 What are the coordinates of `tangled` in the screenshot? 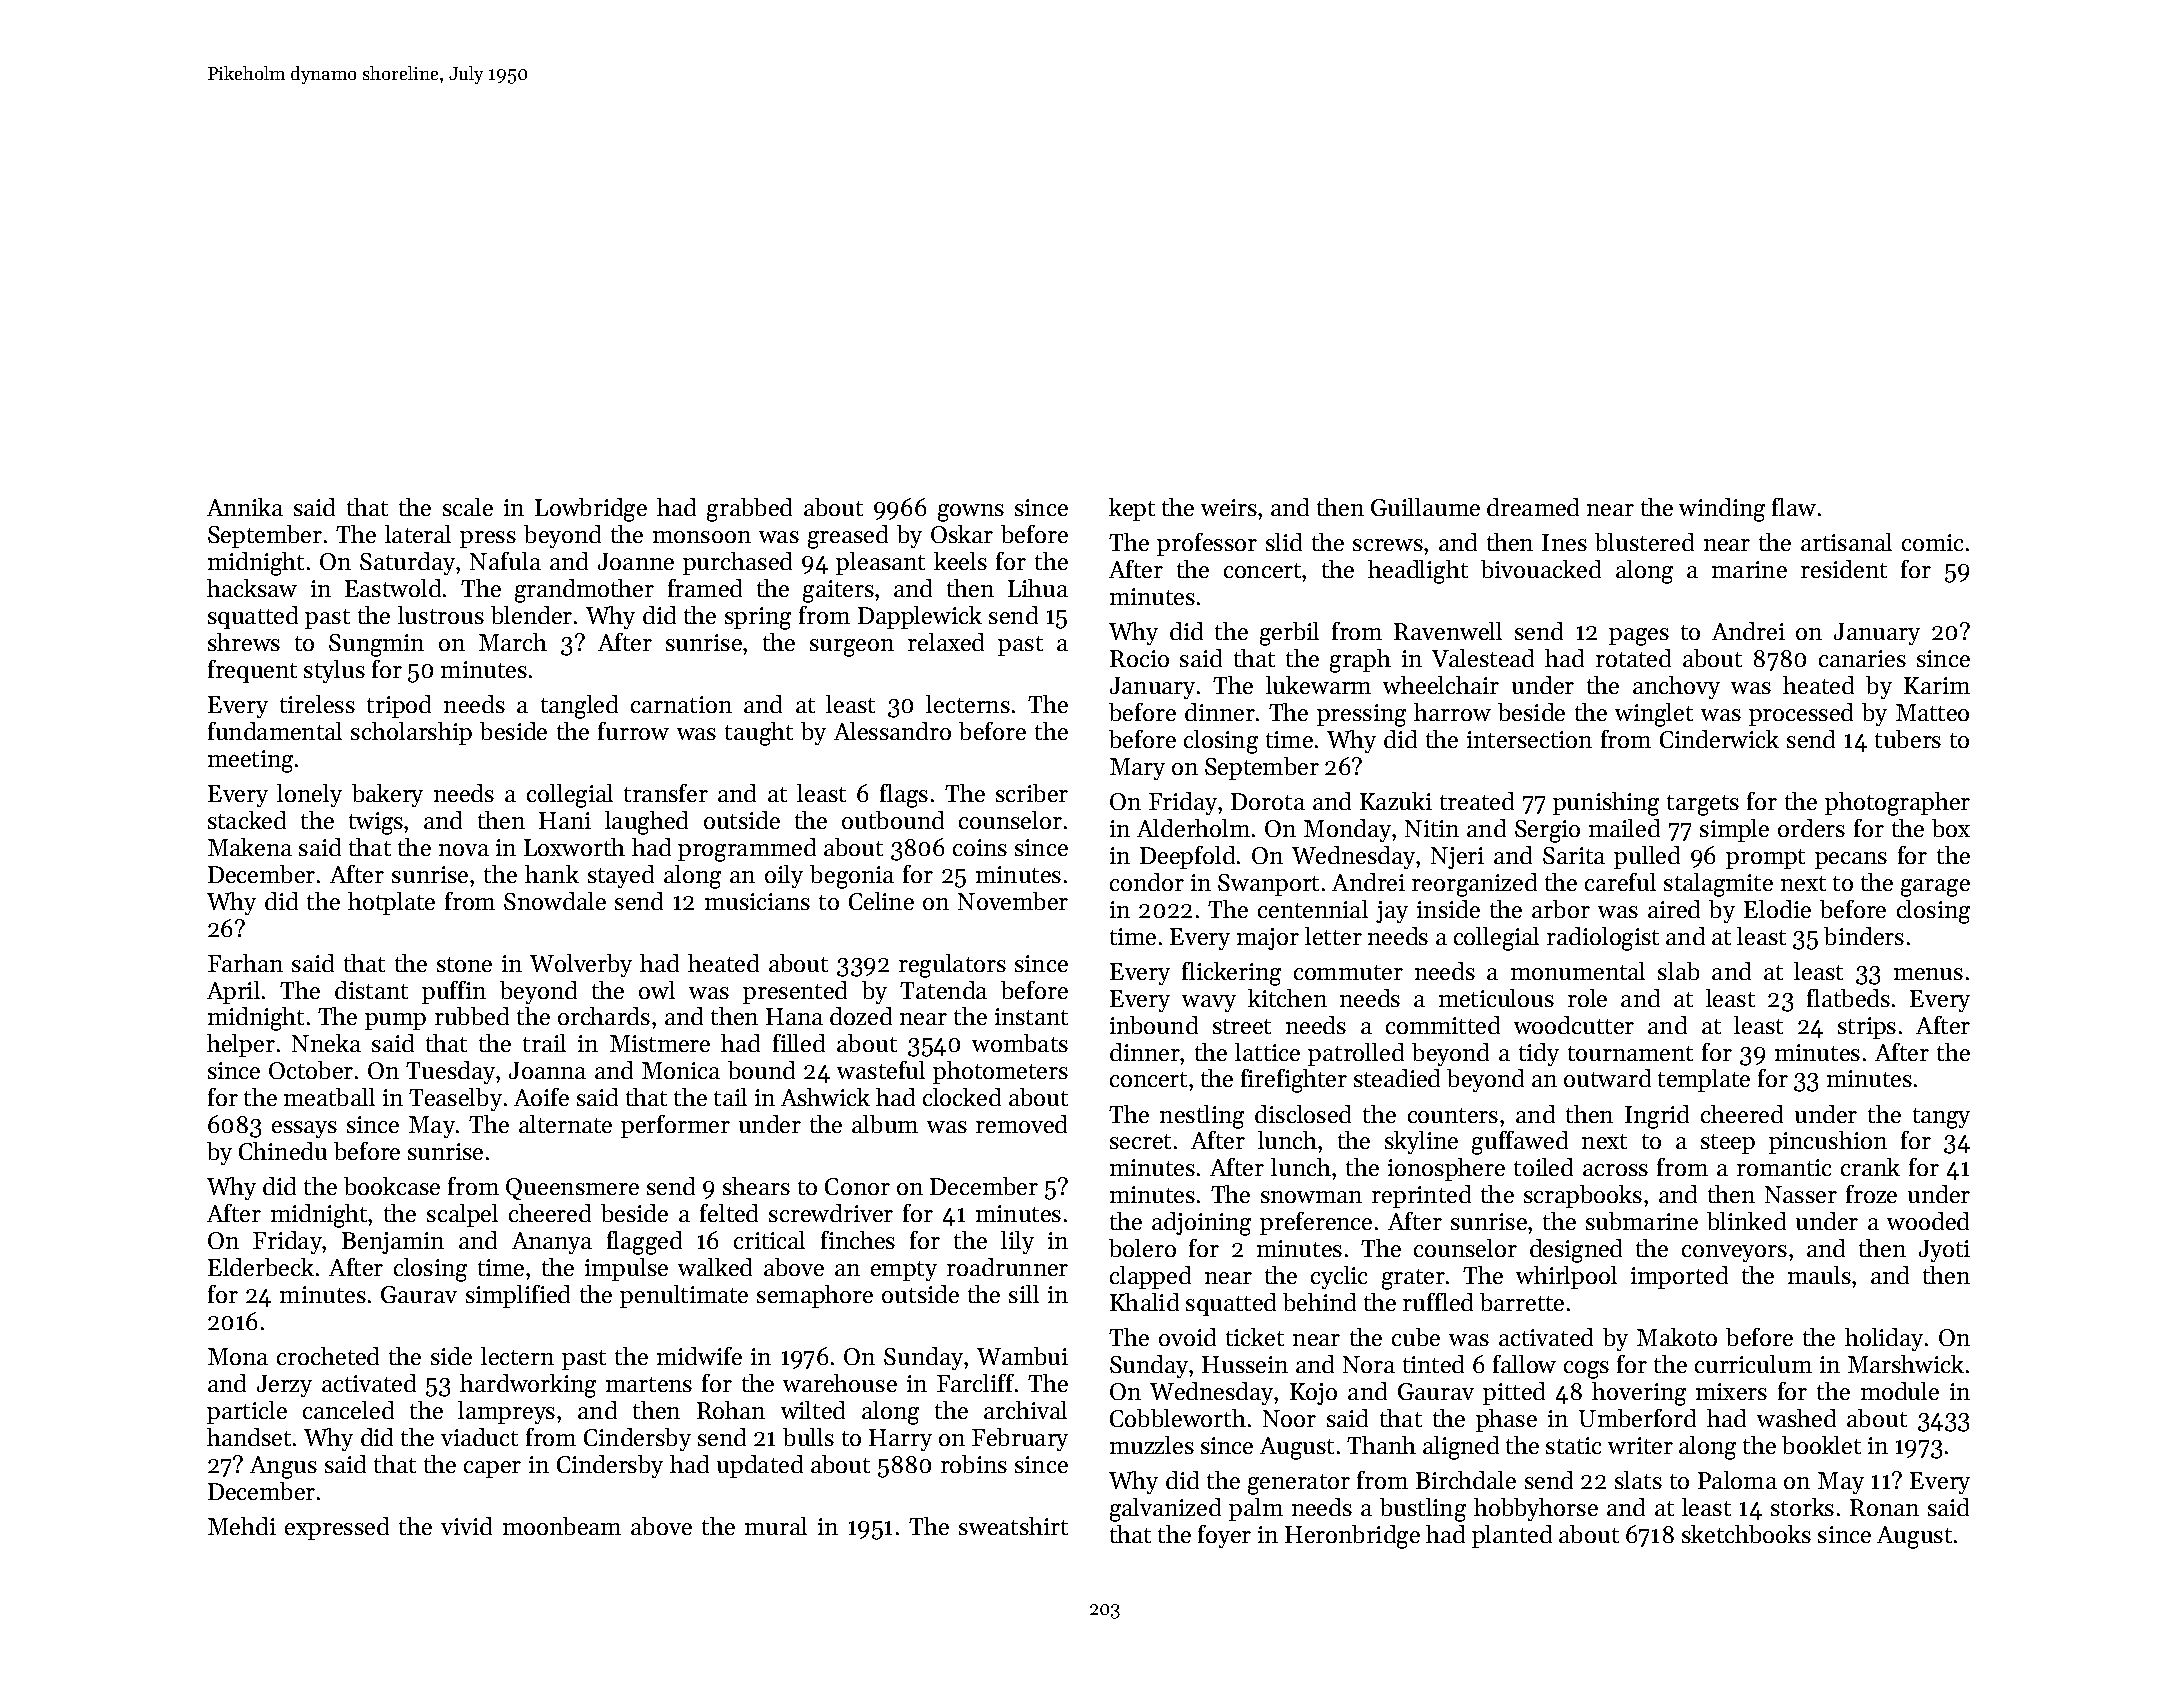 It's located at (579, 707).
